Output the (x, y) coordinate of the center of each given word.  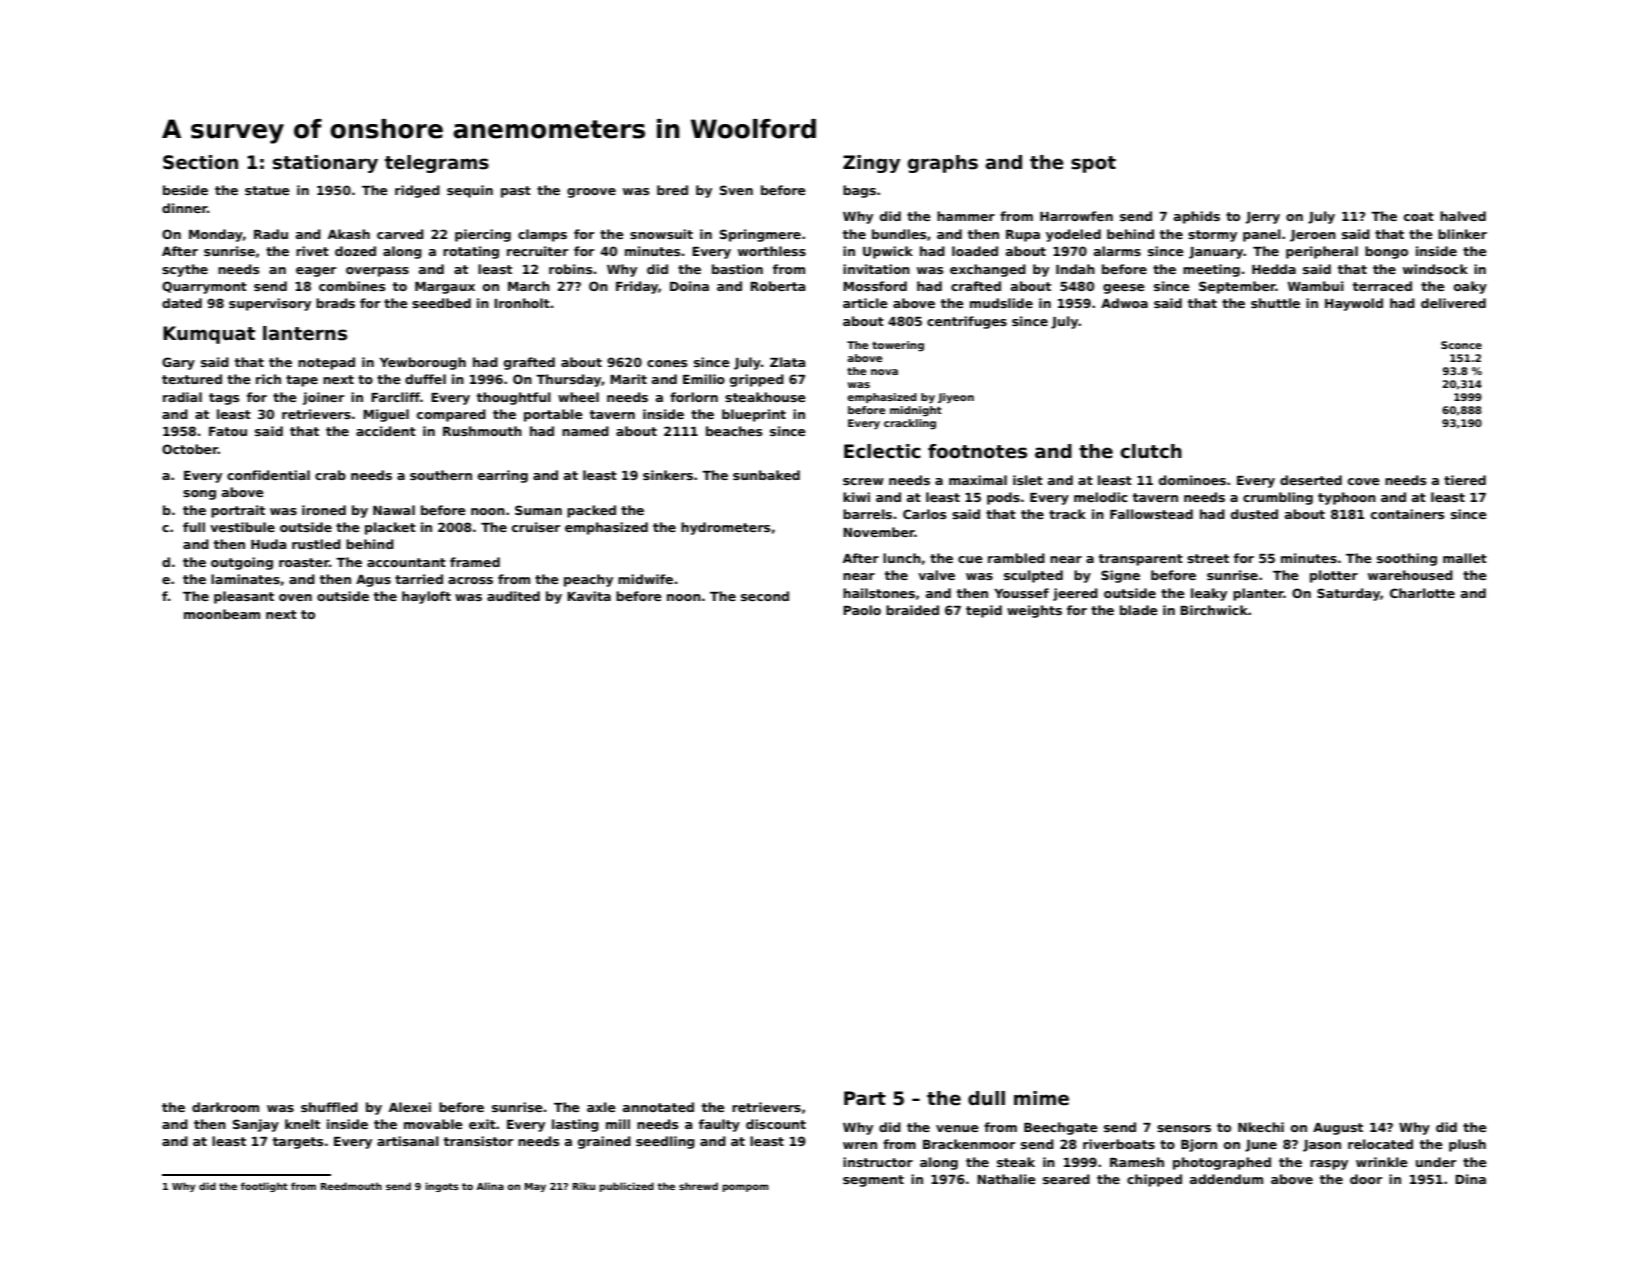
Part (865, 1098)
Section (200, 162)
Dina (1470, 1179)
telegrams (437, 164)
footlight (264, 1187)
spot (1093, 164)
